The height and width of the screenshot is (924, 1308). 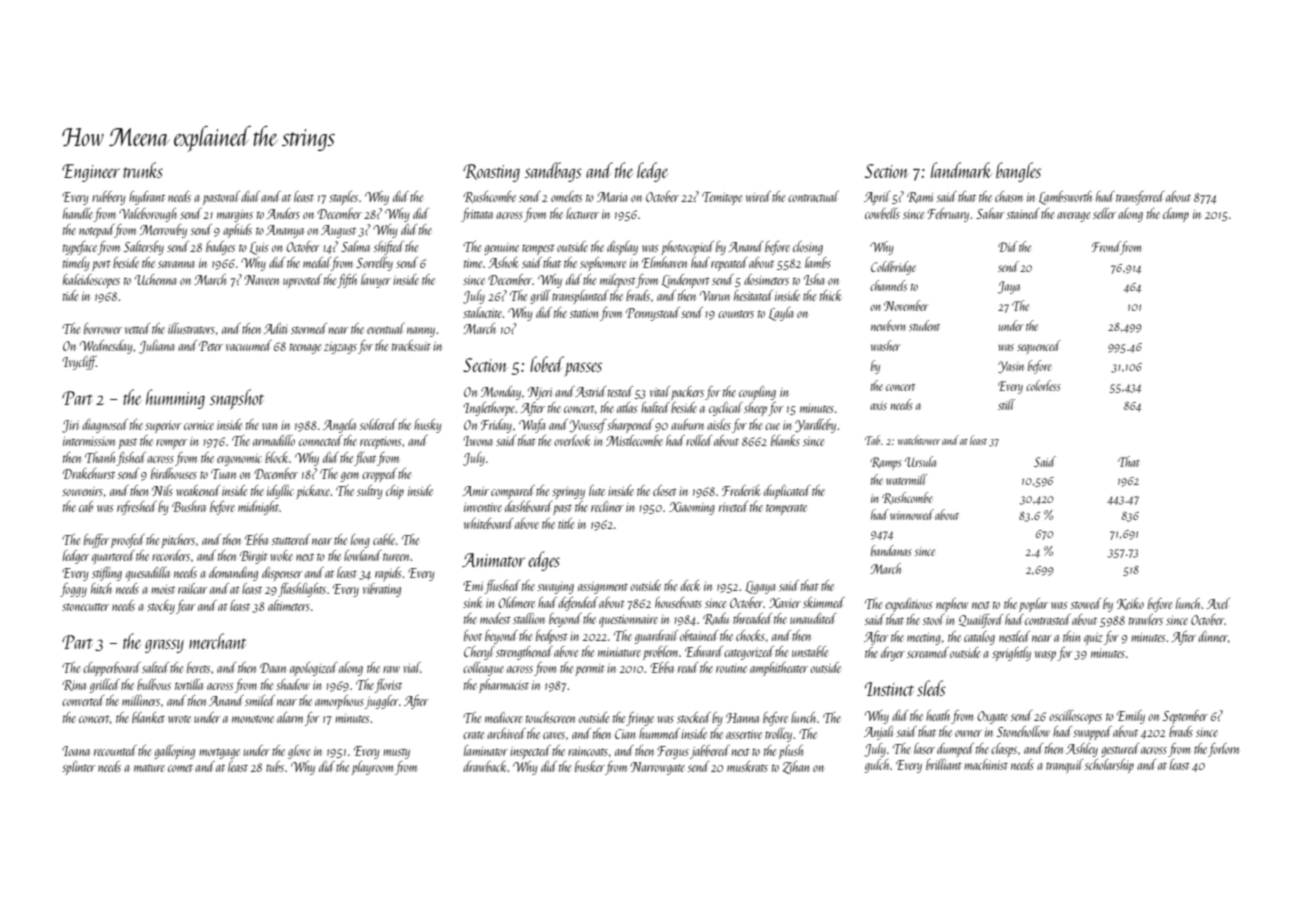 I want to click on Coldbridge, so click(x=893, y=268).
